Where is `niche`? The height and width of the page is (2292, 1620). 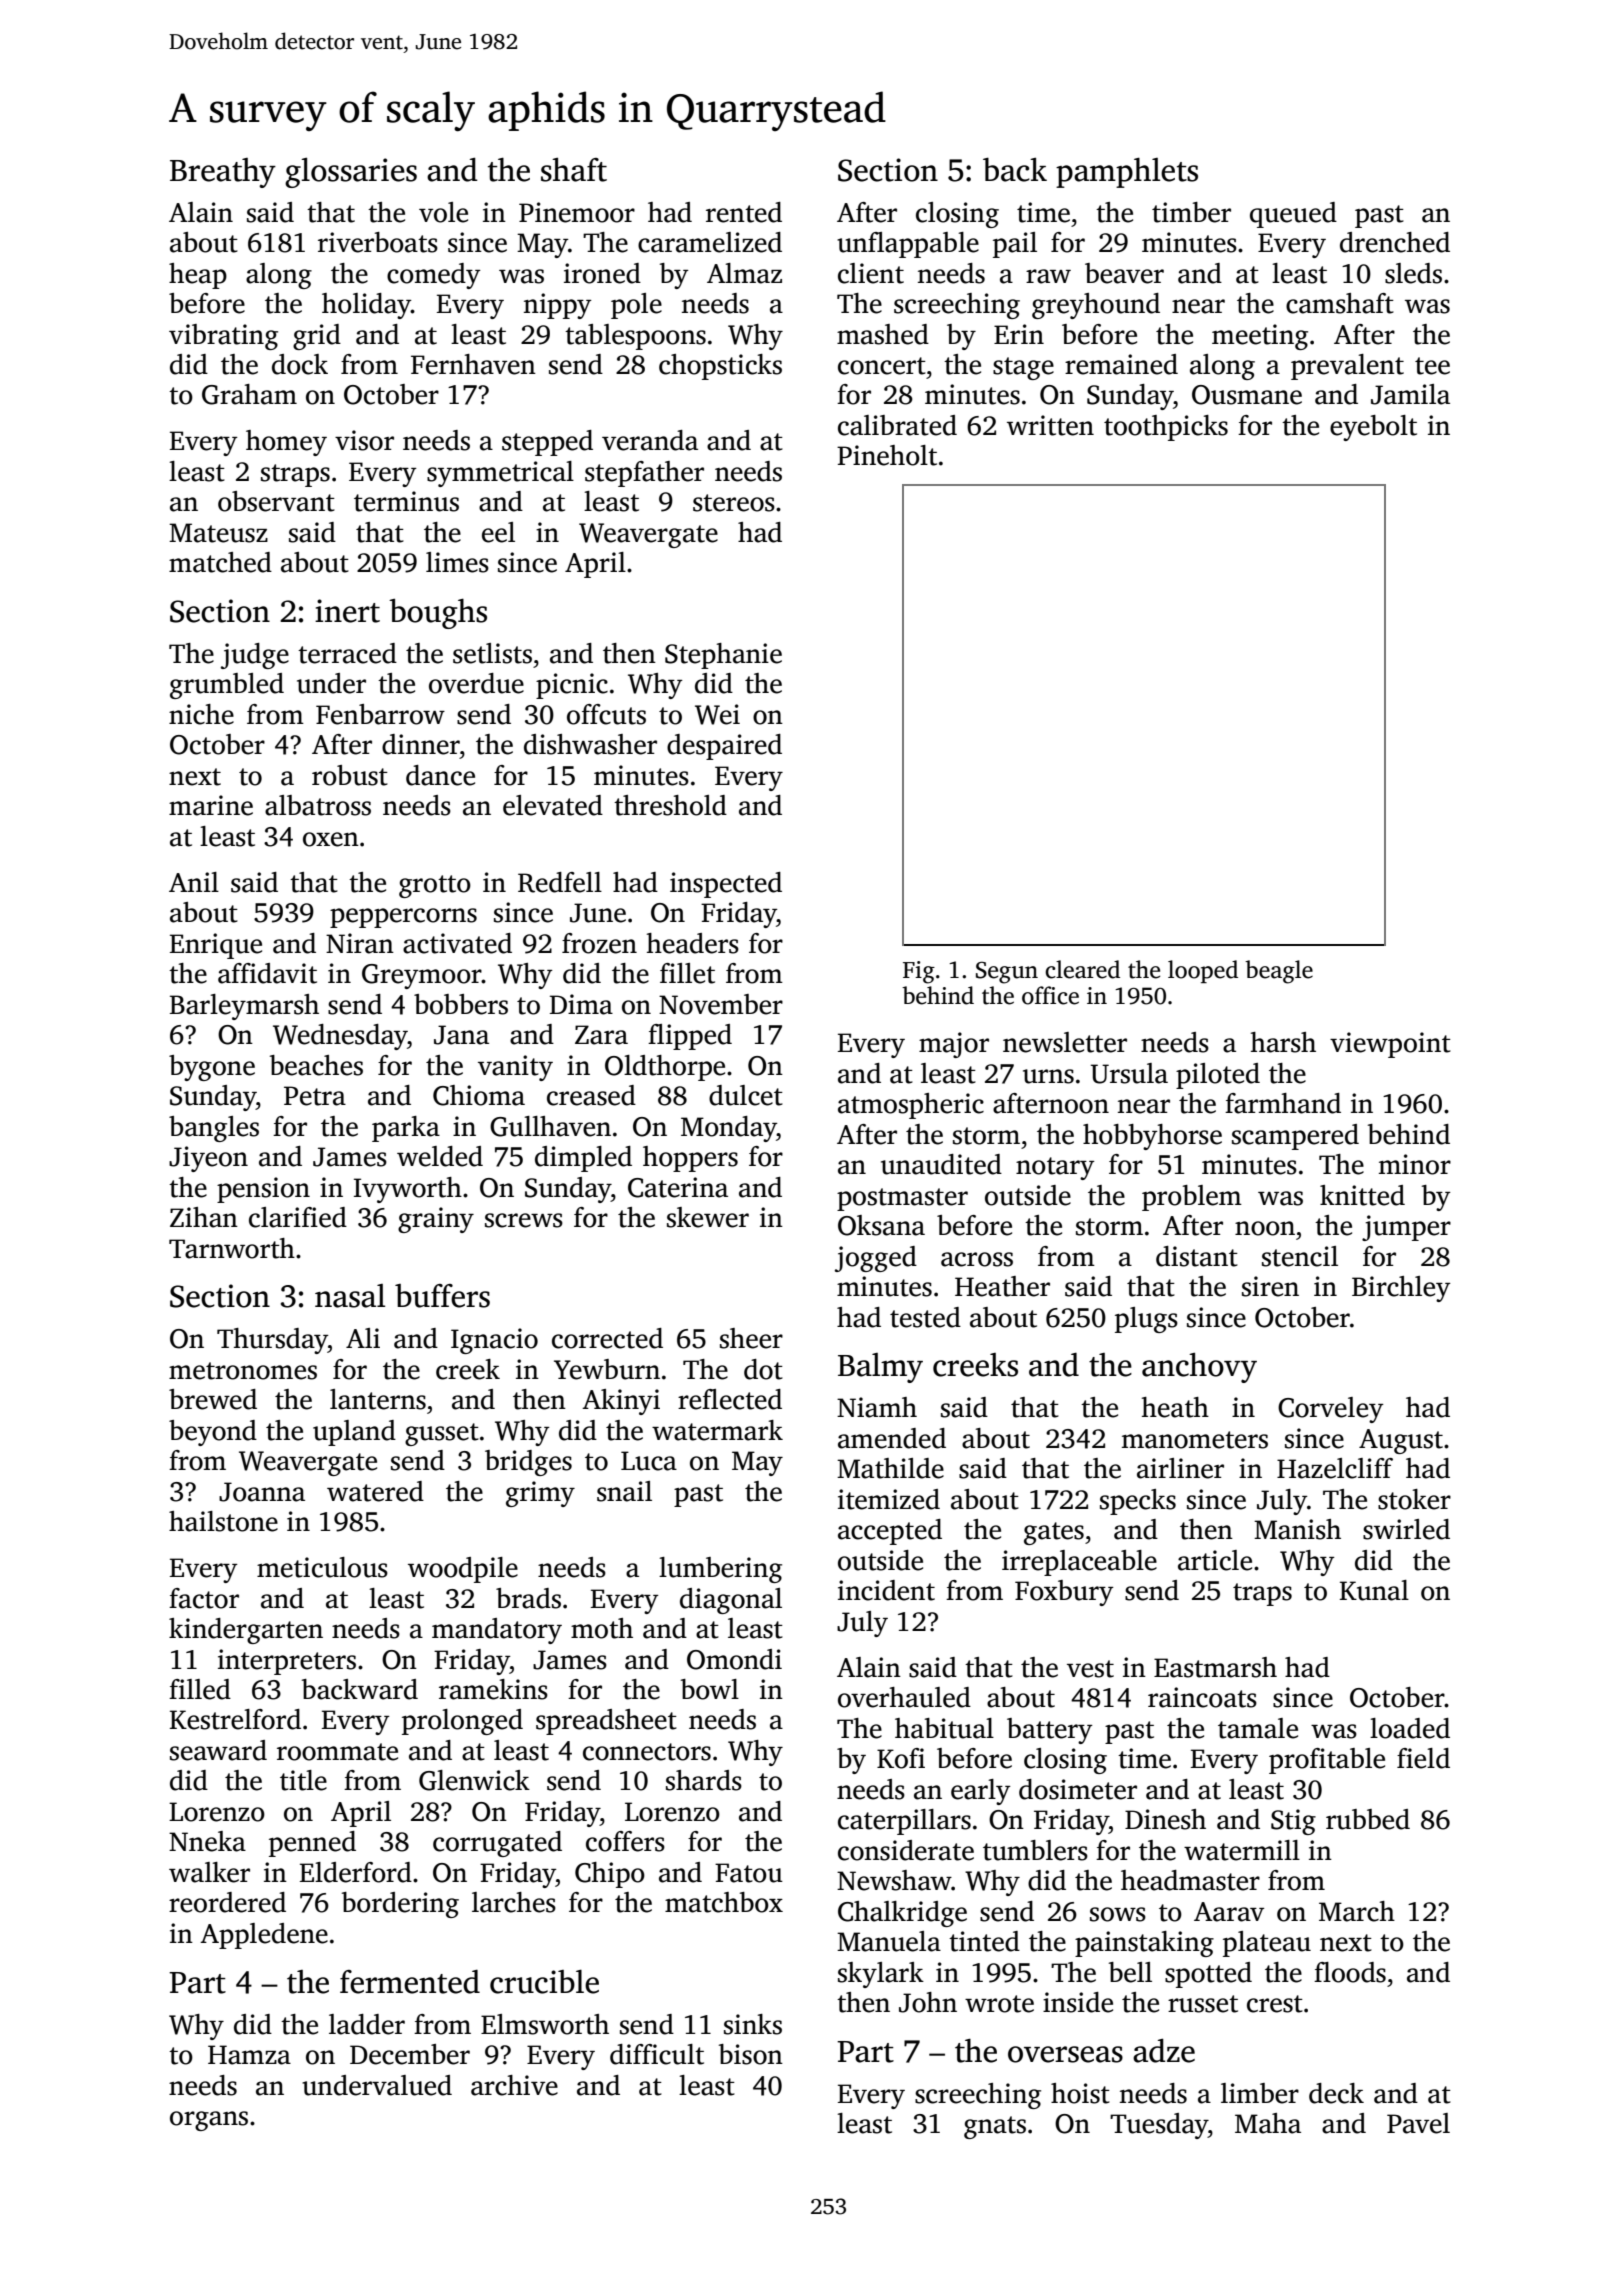
niche is located at coordinates (201, 714).
